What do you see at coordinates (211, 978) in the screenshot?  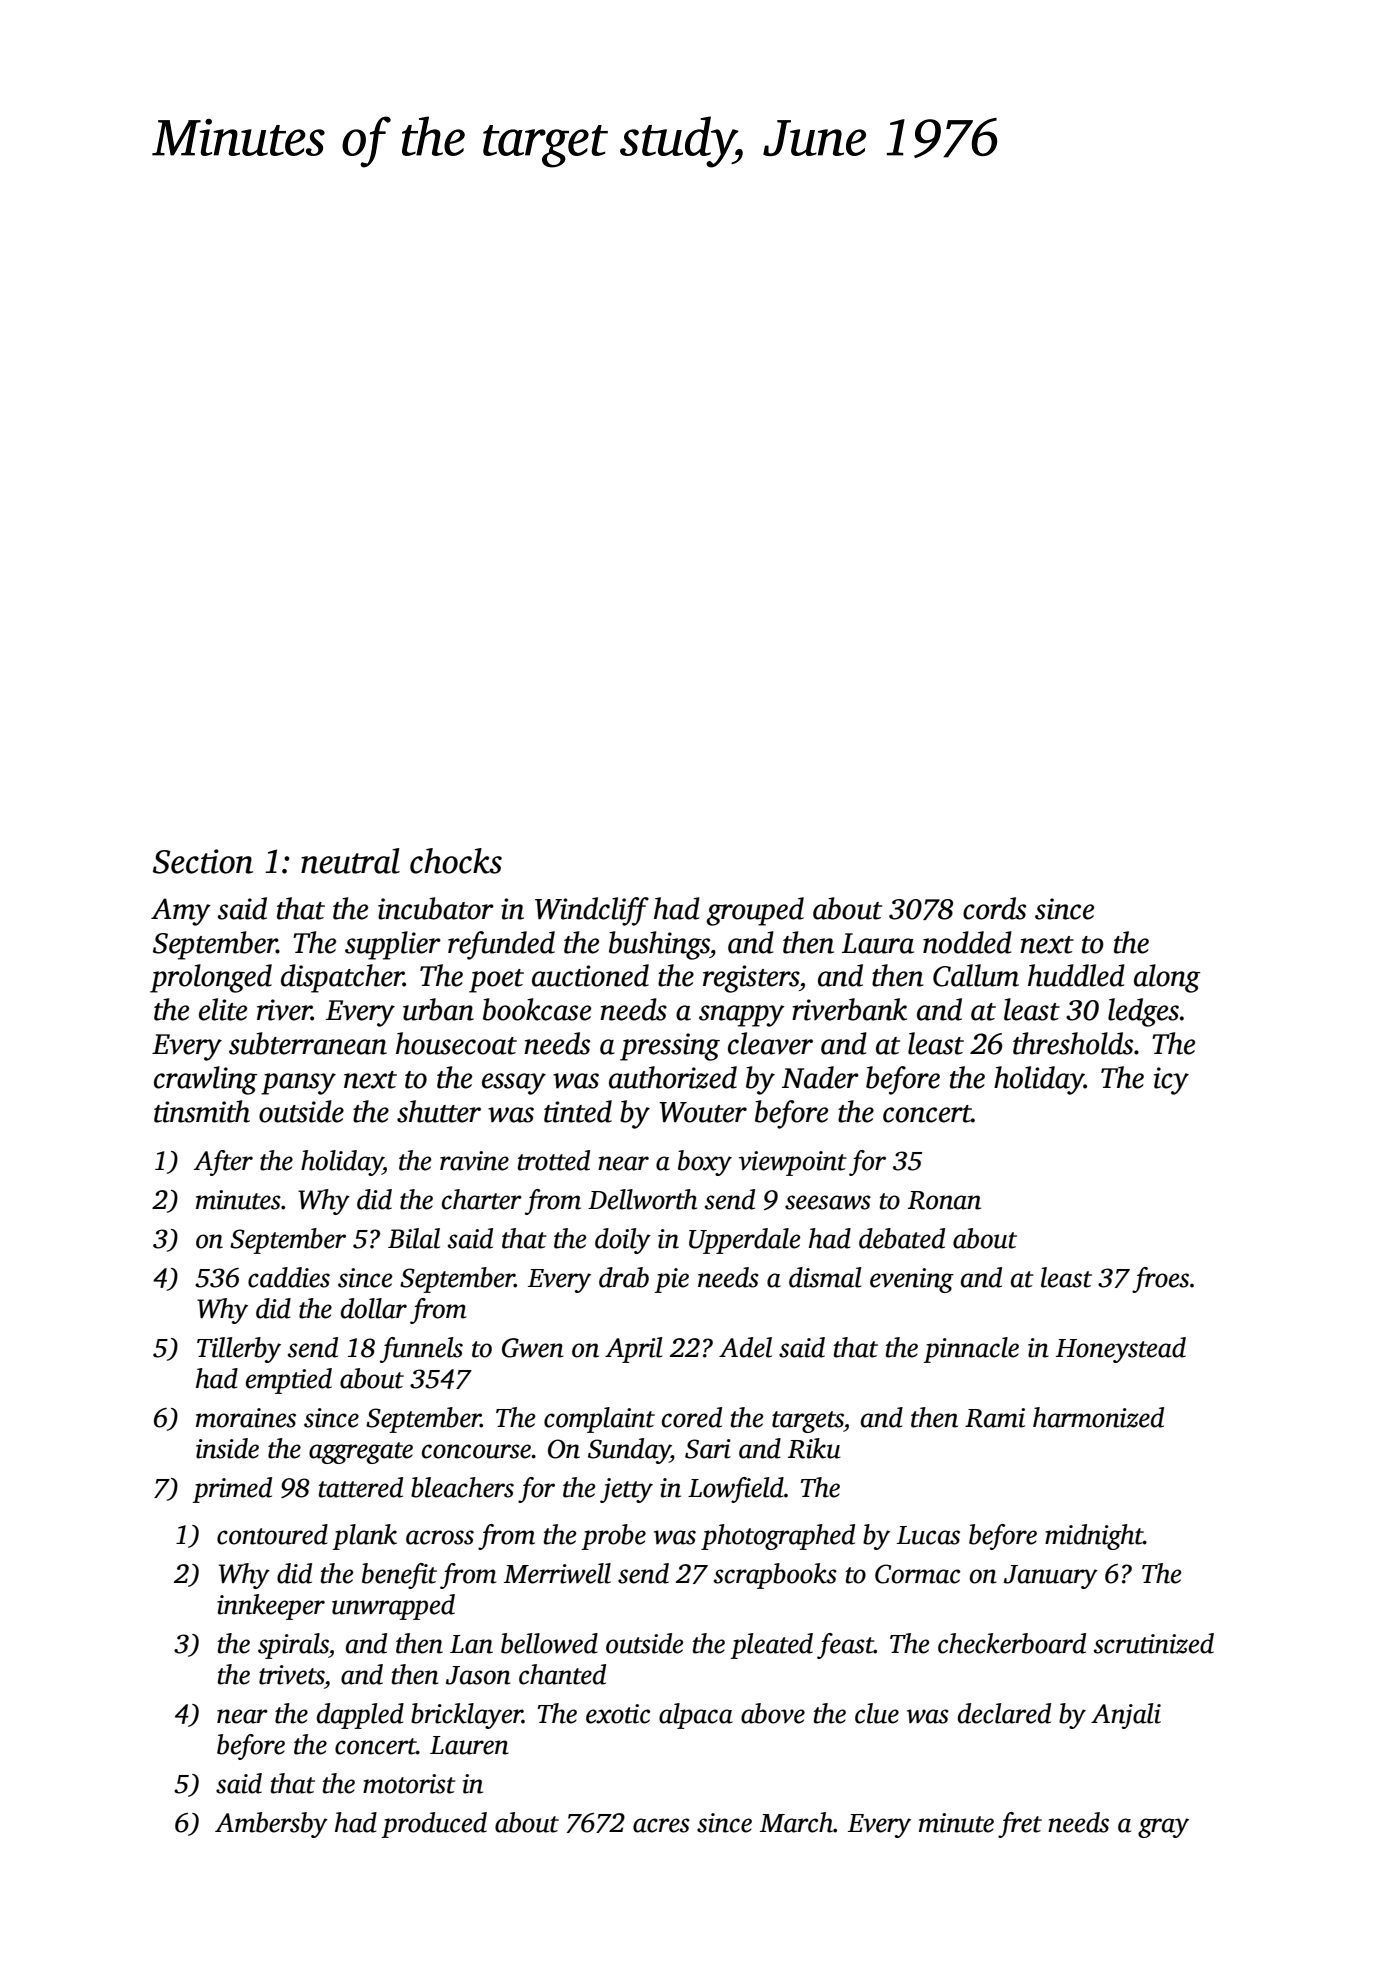 I see `prolonged` at bounding box center [211, 978].
